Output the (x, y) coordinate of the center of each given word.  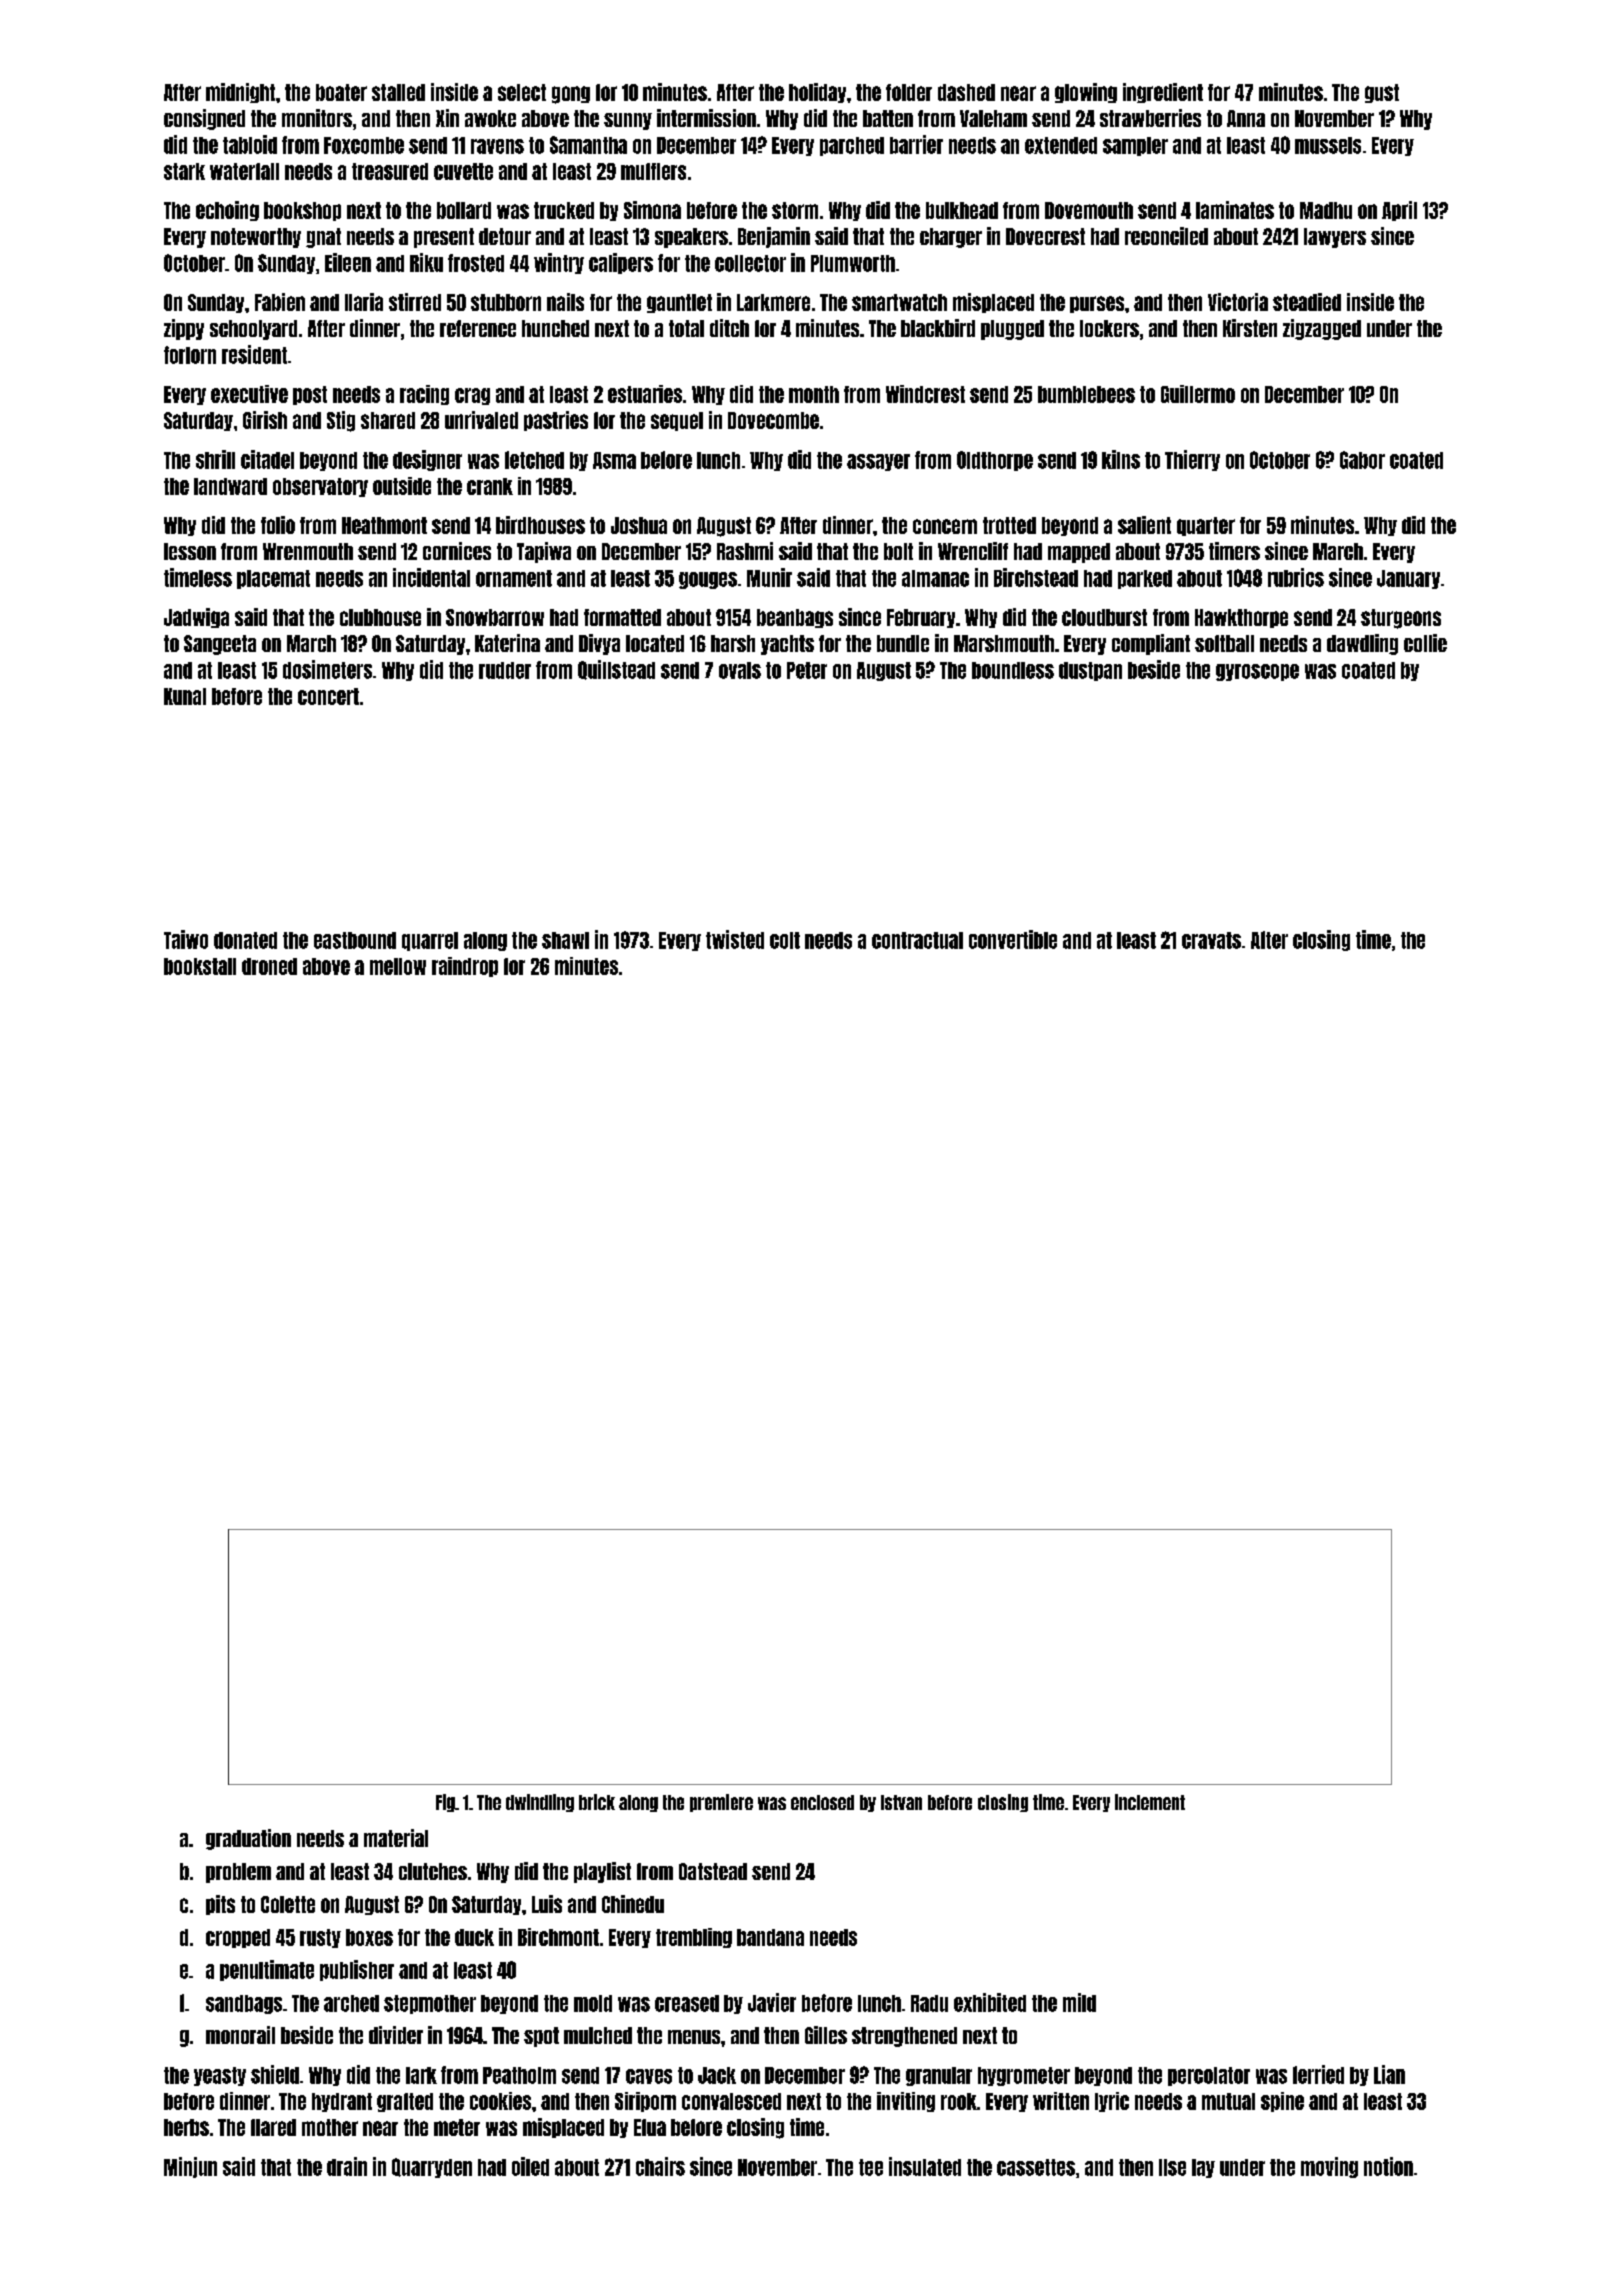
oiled (530, 2166)
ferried (1318, 2074)
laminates (1235, 210)
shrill (215, 459)
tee (871, 2167)
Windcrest (925, 394)
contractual (917, 940)
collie (1425, 643)
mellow (398, 966)
